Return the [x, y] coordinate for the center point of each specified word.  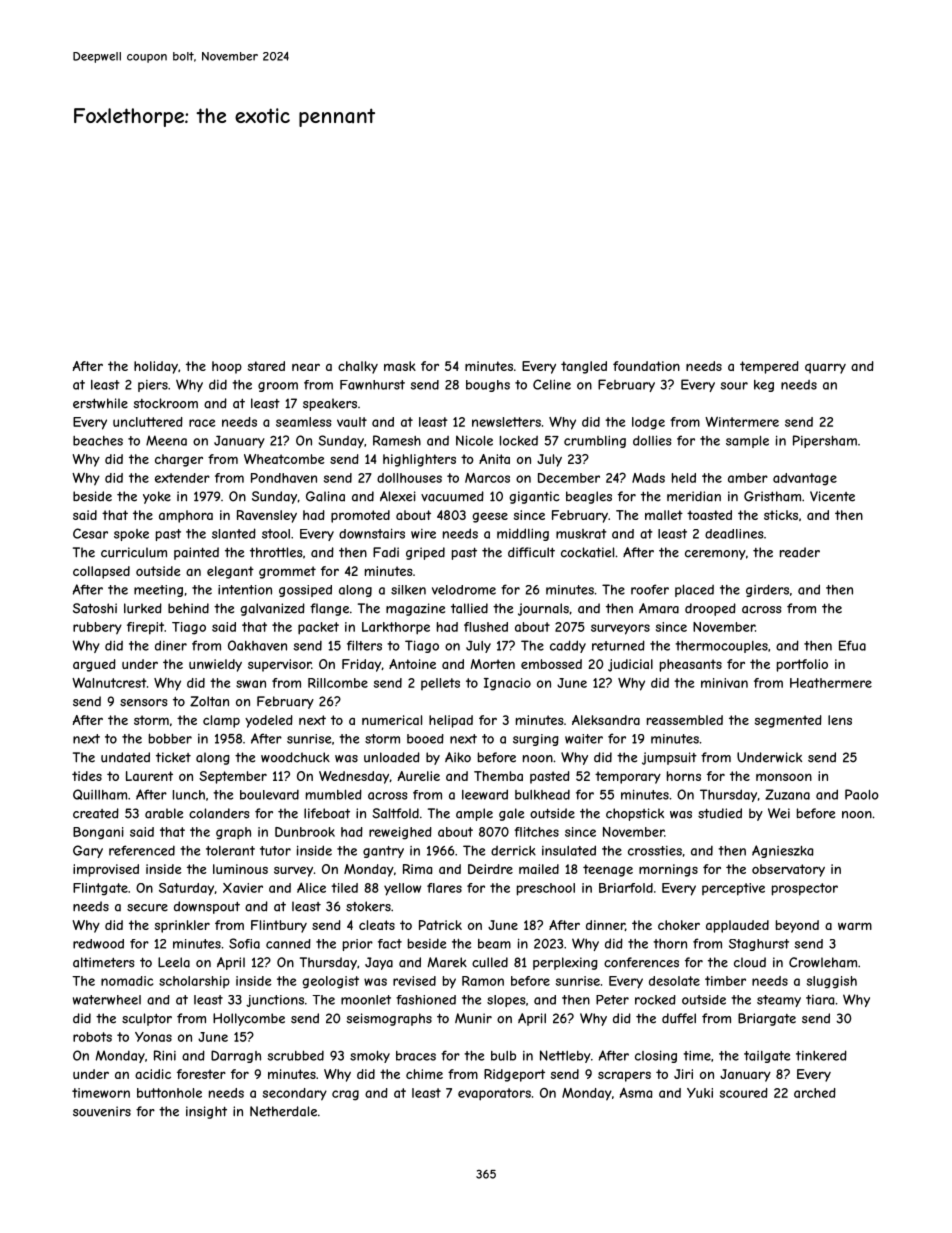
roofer [650, 589]
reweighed [400, 833]
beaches [98, 441]
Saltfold [395, 813]
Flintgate [100, 889]
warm [855, 926]
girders [767, 590]
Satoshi [95, 608]
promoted [360, 516]
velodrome [464, 590]
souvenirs [102, 1111]
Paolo [862, 794]
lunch [189, 795]
